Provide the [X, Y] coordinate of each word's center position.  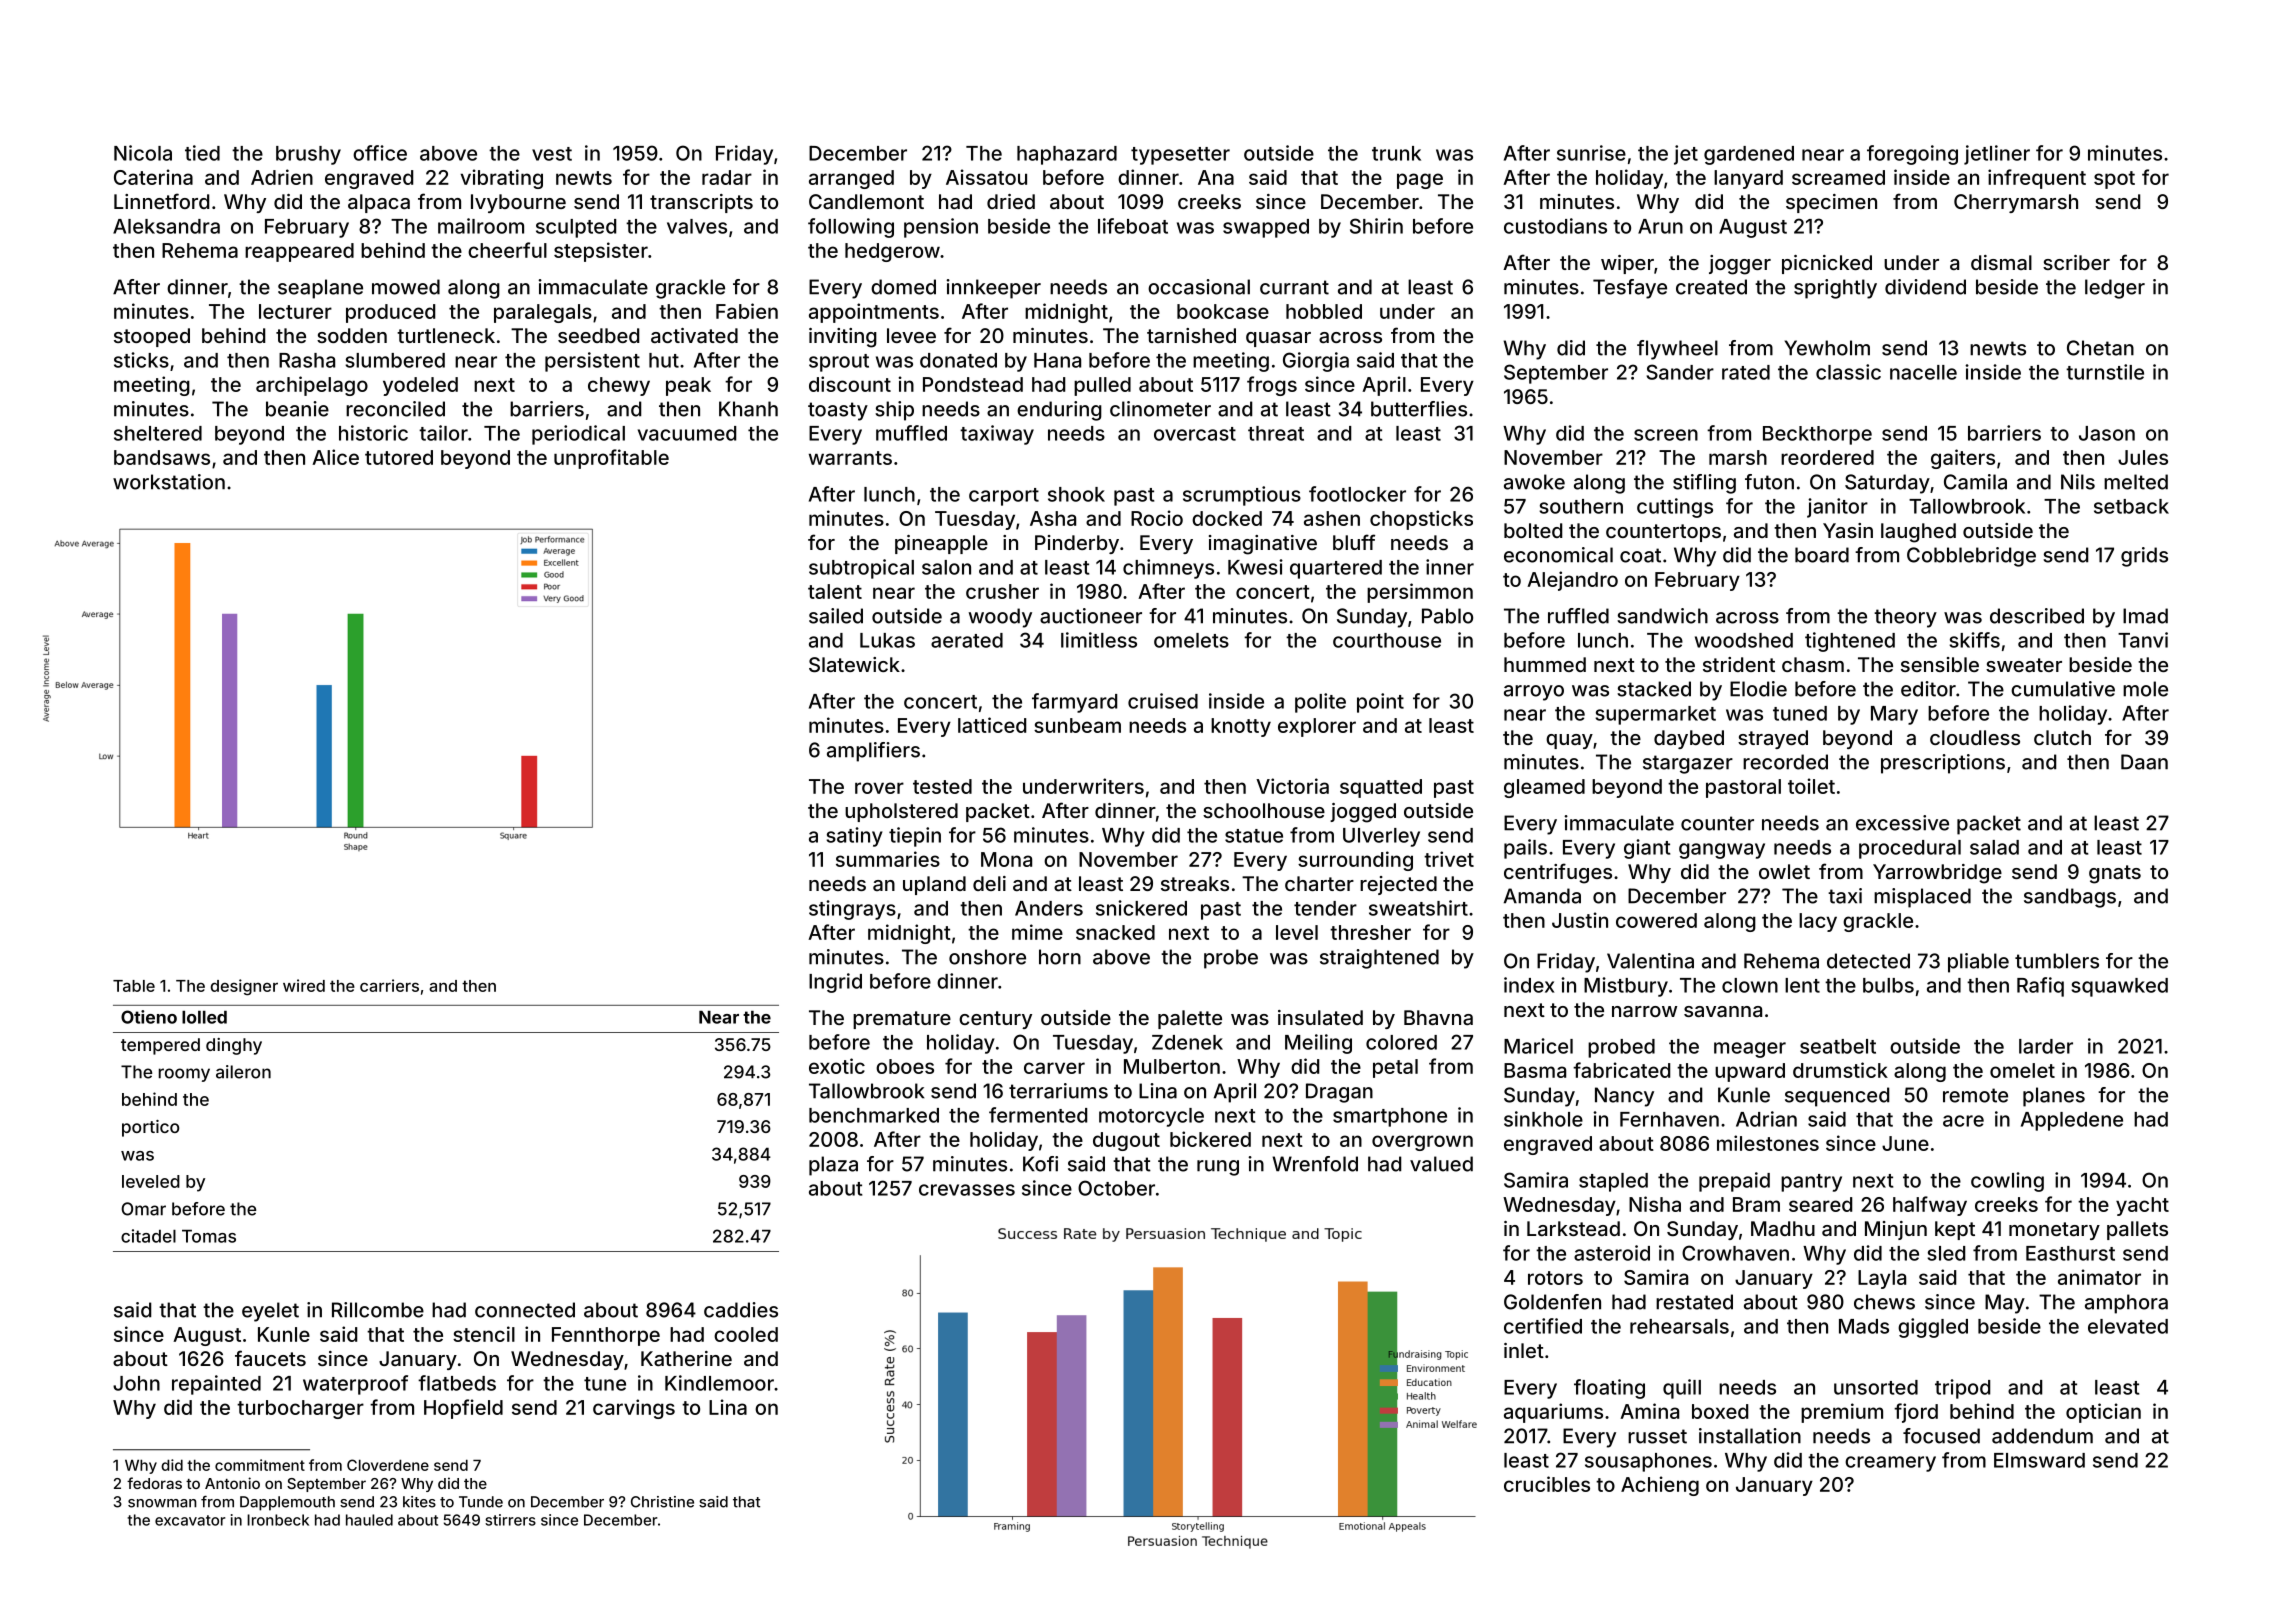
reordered [1827, 457]
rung [1218, 1168]
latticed [992, 725]
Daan [2144, 762]
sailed [836, 616]
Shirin [1376, 226]
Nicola [143, 153]
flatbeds [457, 1383]
